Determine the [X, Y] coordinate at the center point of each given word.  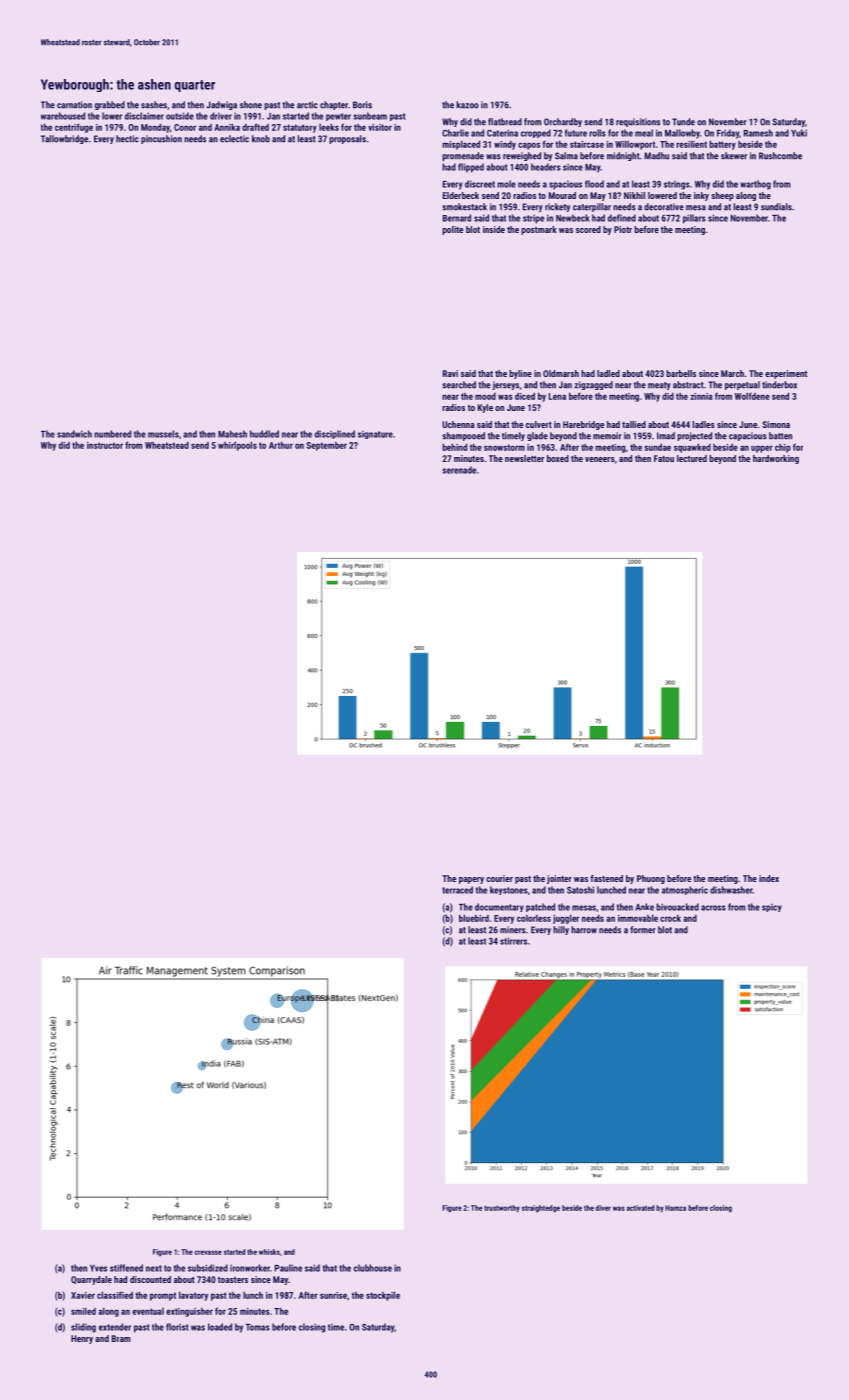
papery [471, 880]
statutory [300, 128]
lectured [692, 458]
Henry [82, 1339]
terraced [457, 890]
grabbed [110, 105]
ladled [608, 373]
